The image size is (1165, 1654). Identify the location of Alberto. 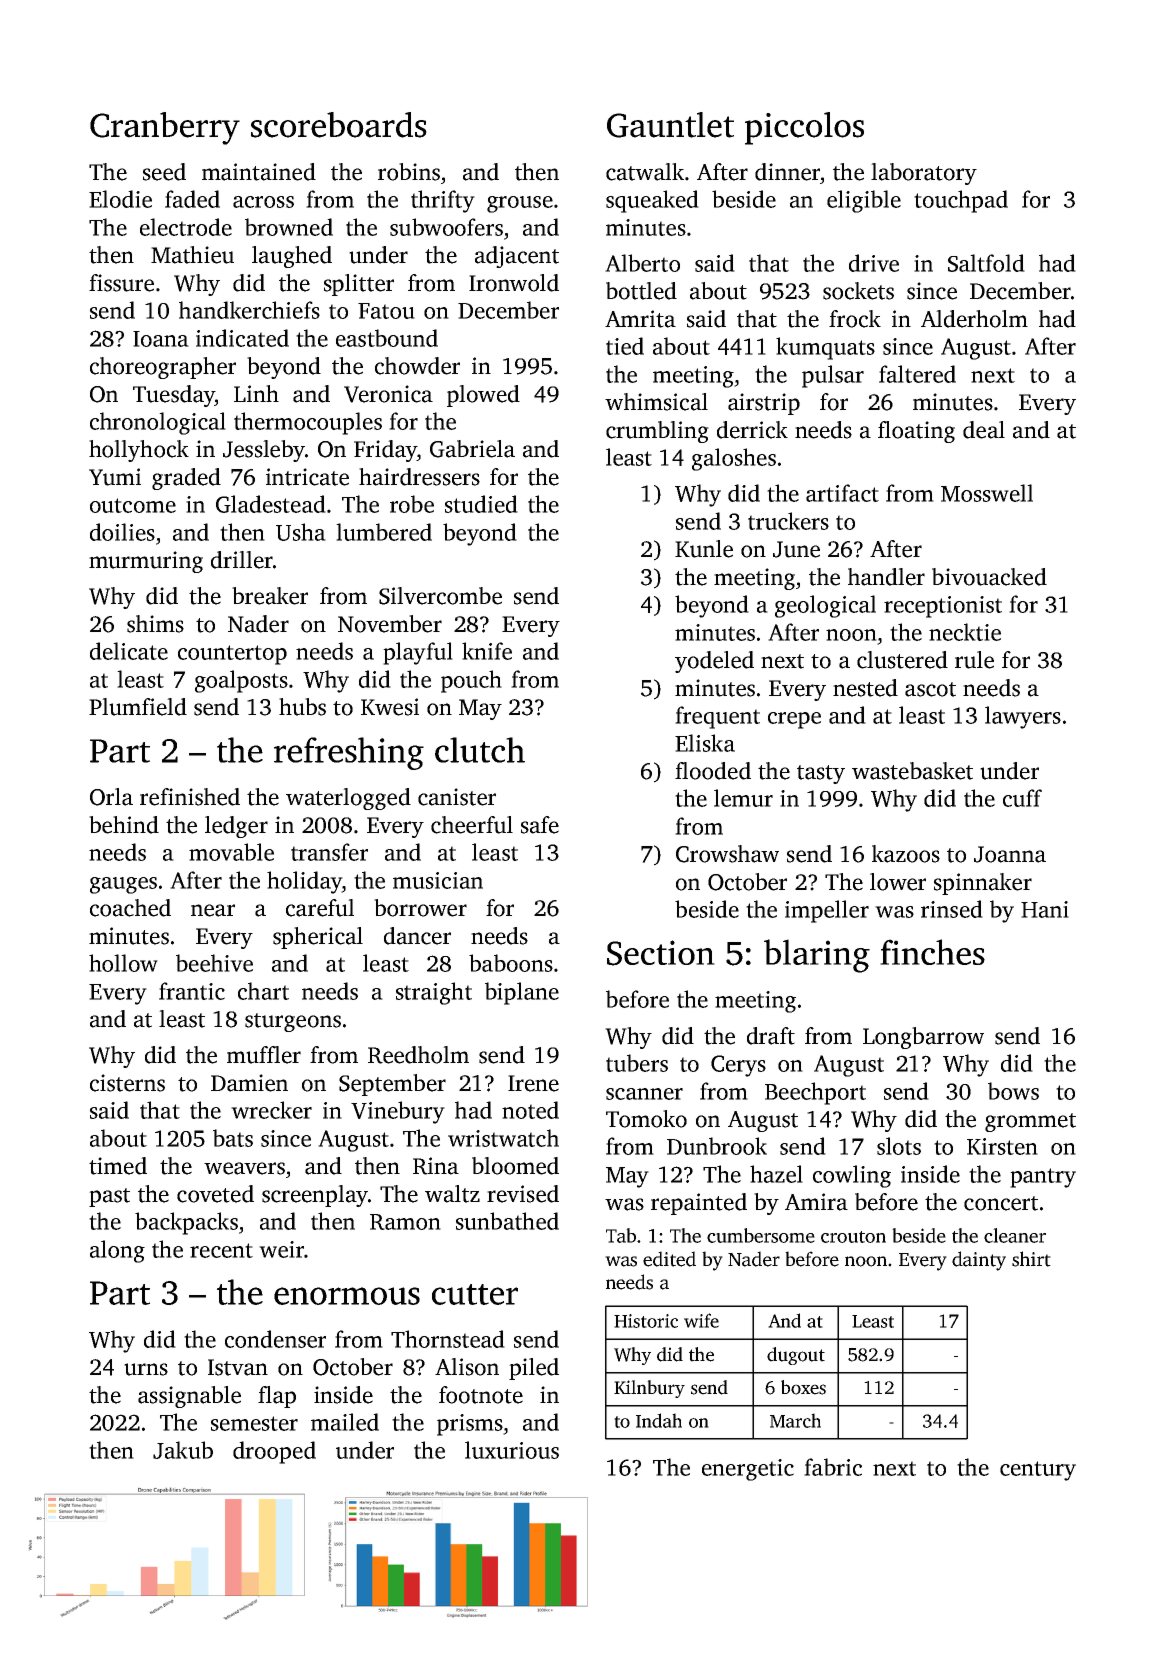
(642, 263).
